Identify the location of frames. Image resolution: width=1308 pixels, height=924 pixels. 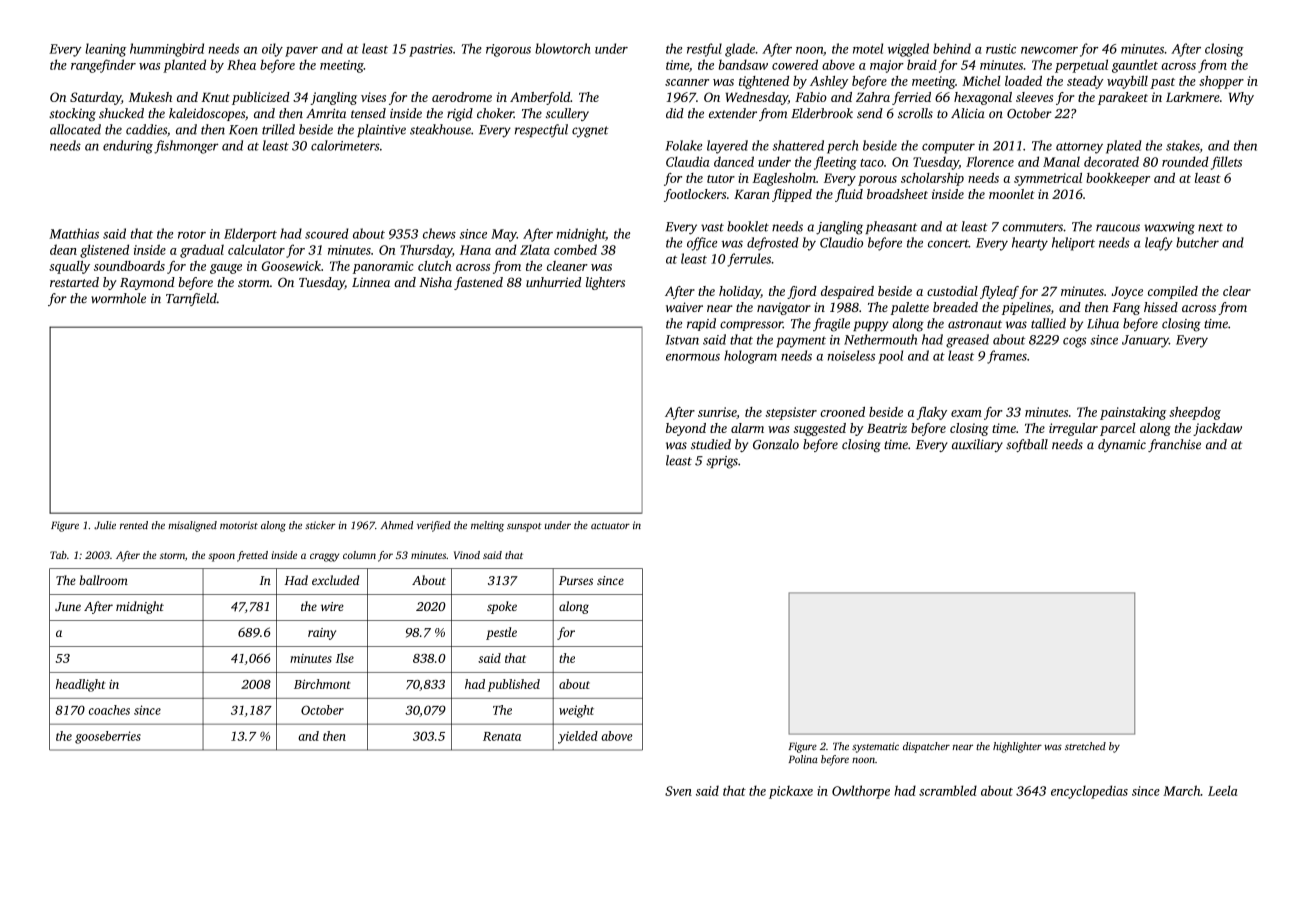
(1007, 357).
